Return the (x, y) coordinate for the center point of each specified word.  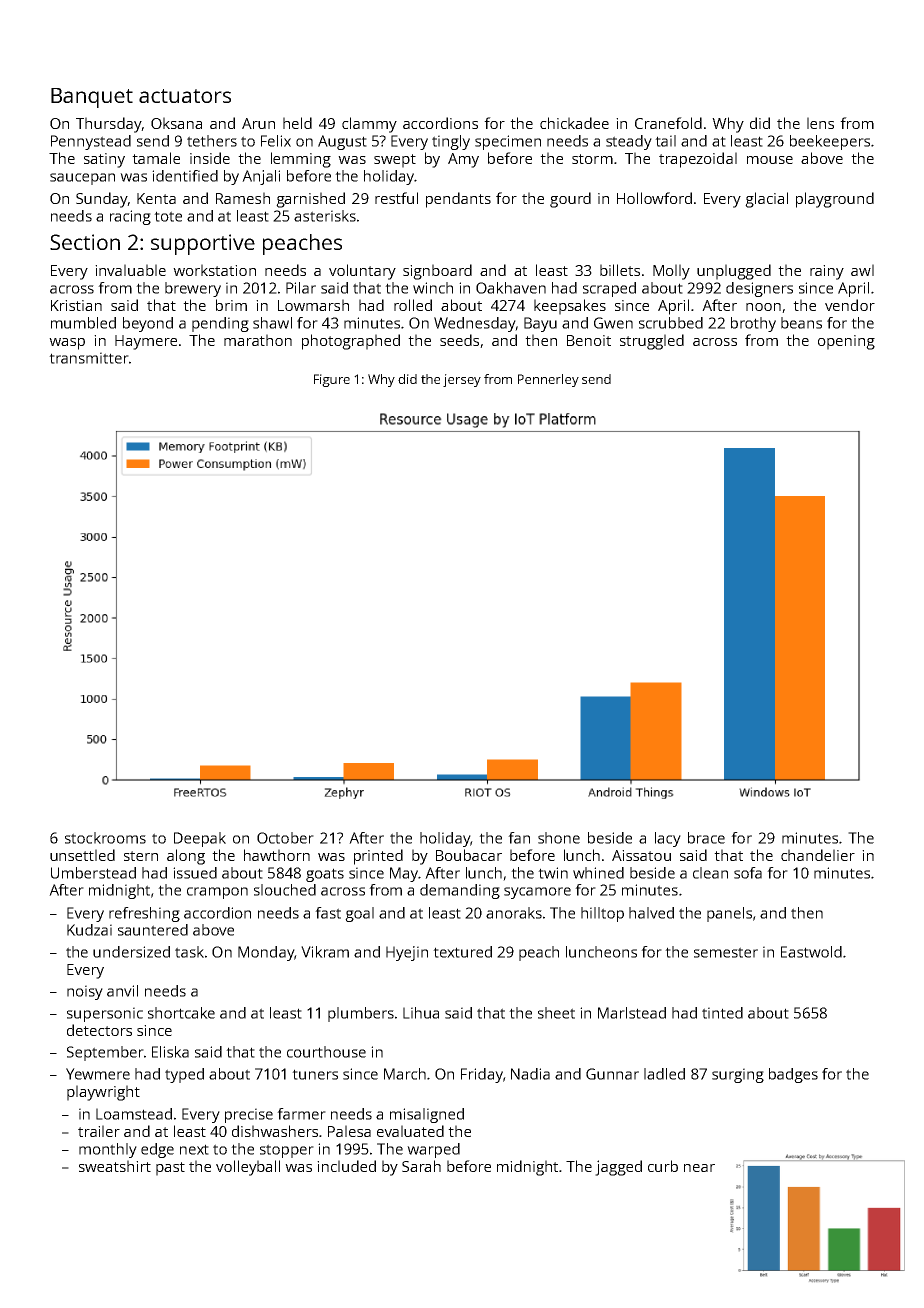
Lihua (421, 1013)
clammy (369, 125)
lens (820, 123)
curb (663, 1166)
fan (519, 838)
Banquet (92, 98)
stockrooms (105, 838)
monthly (108, 1150)
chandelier (818, 855)
